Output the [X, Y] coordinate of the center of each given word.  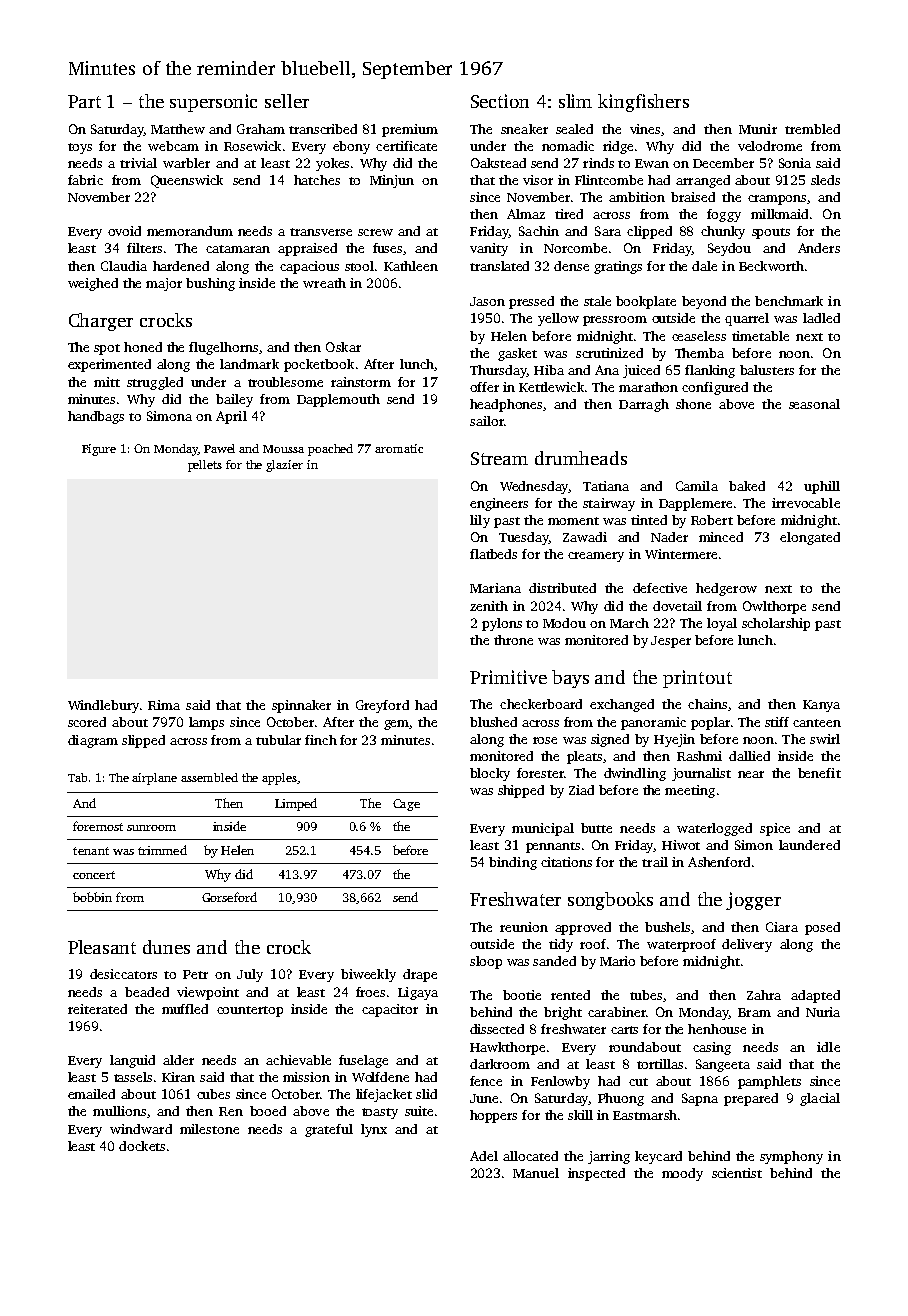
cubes [213, 1094]
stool [359, 266]
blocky [490, 774]
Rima [164, 705]
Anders [819, 248]
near [751, 774]
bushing [210, 284]
